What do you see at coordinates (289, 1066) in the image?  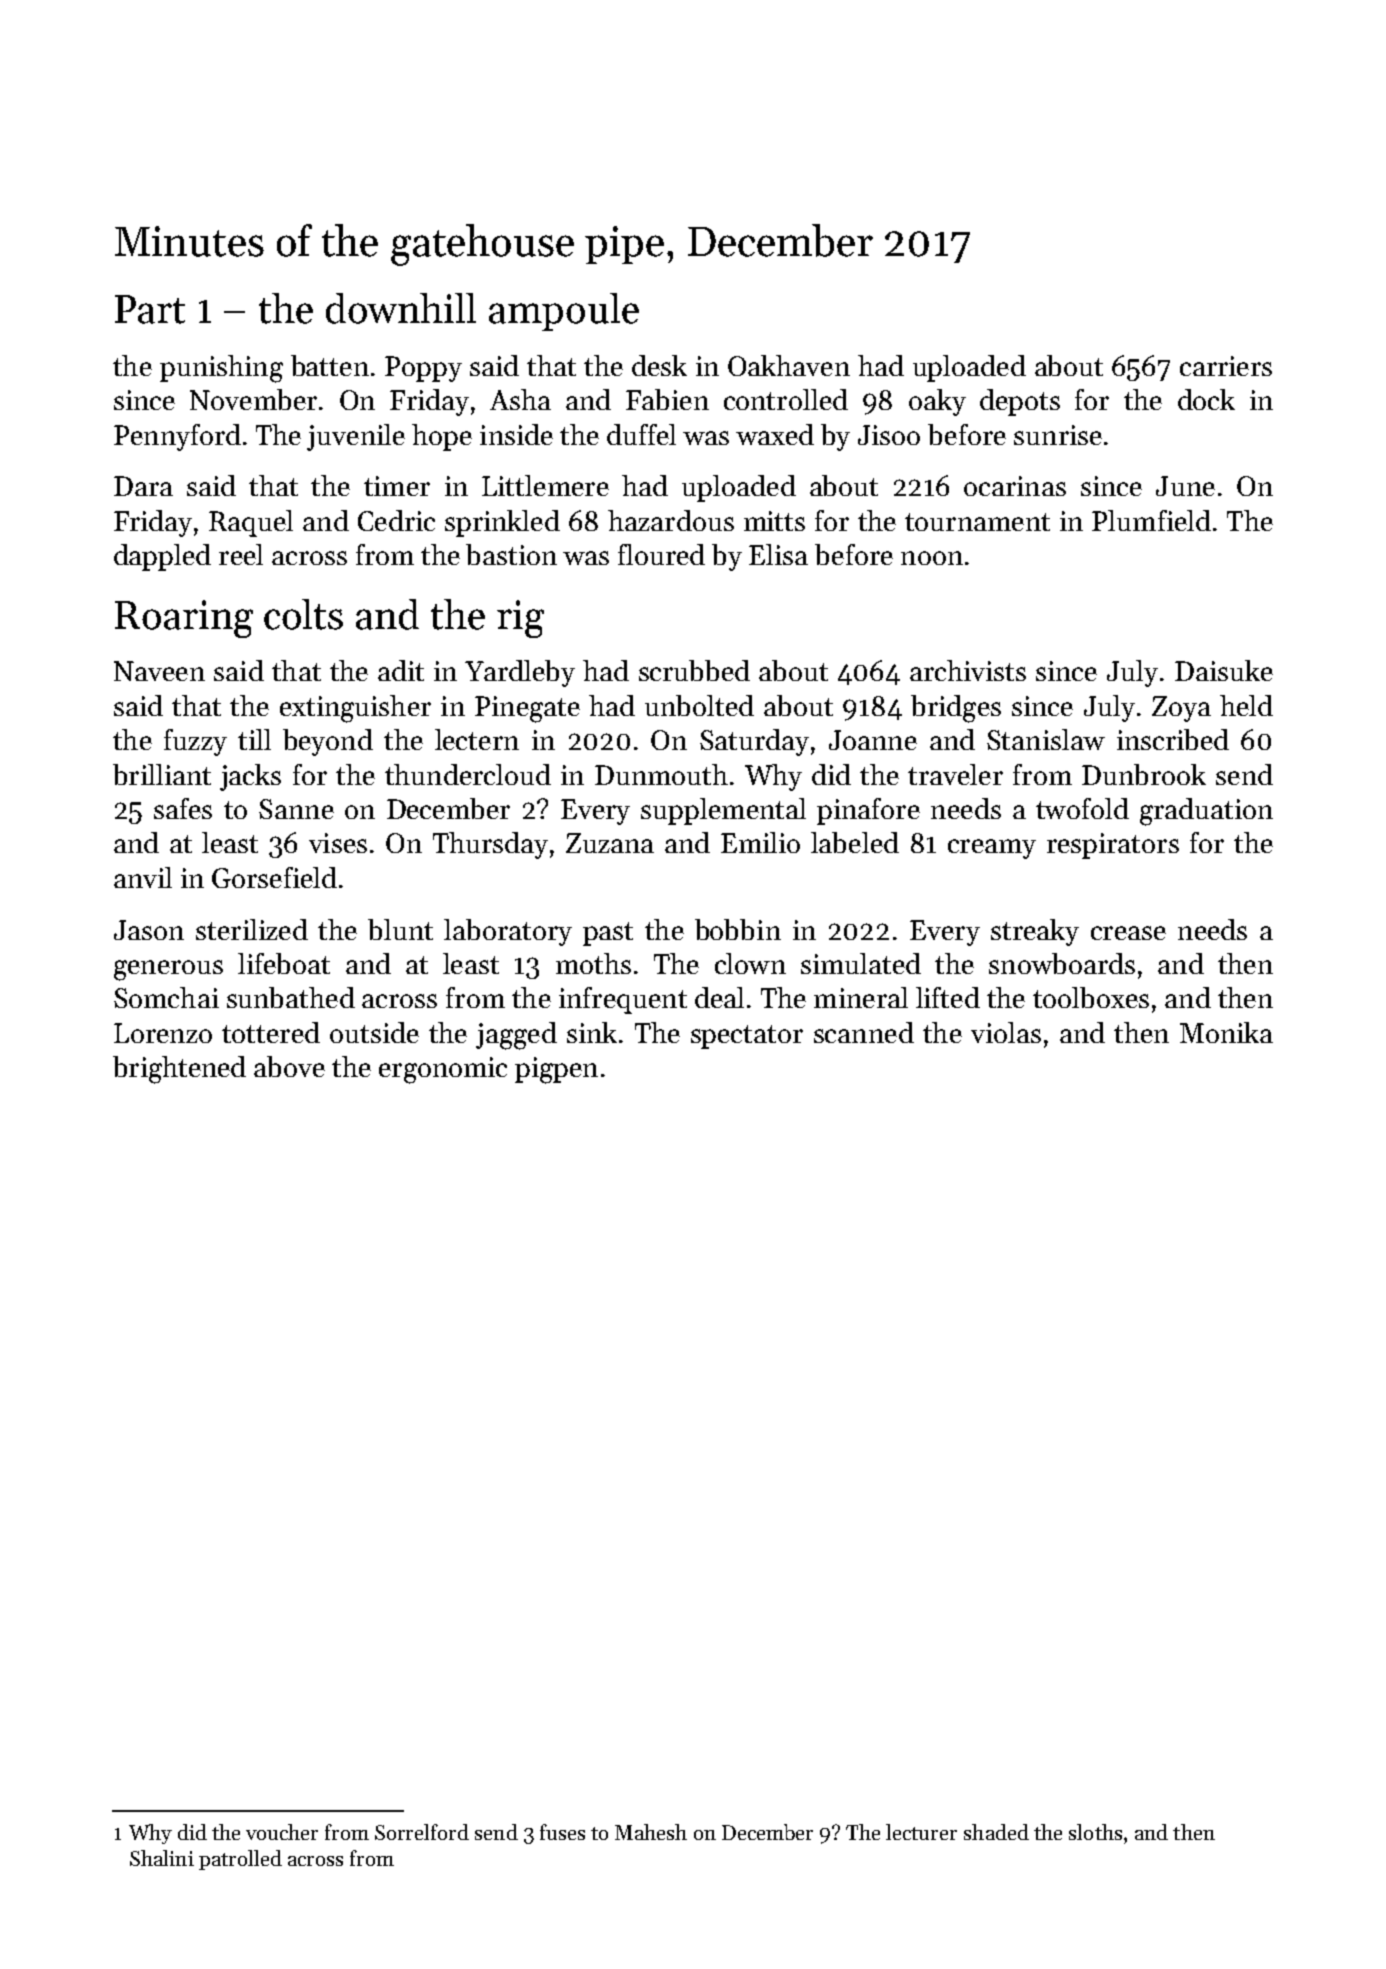 I see `above` at bounding box center [289, 1066].
